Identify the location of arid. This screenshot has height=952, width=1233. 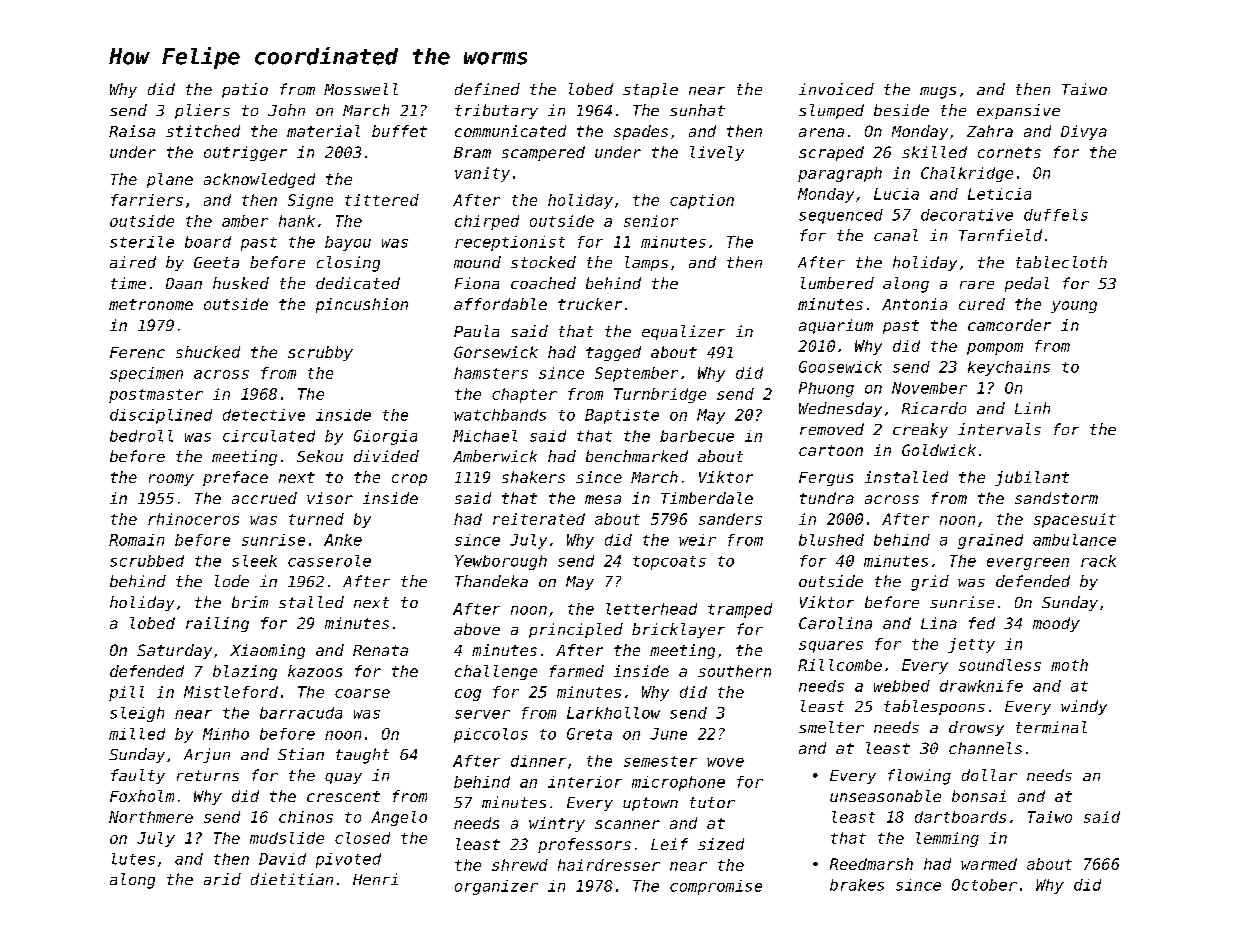
(222, 879).
